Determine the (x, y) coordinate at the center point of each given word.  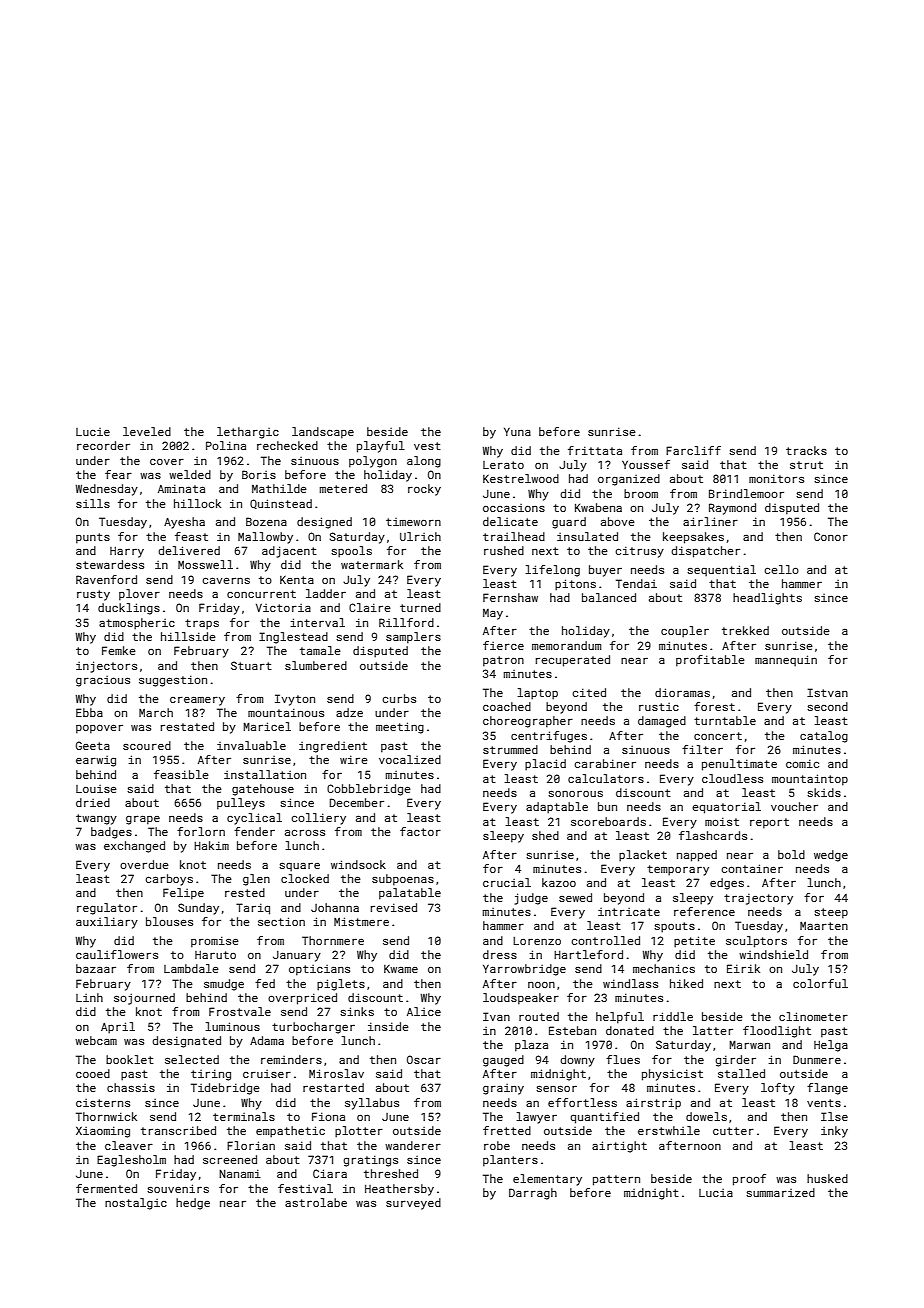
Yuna (517, 431)
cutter (733, 1131)
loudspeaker (521, 999)
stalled (741, 1073)
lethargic (248, 433)
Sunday (198, 909)
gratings (370, 1161)
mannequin (786, 661)
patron (503, 661)
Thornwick (106, 1116)
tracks (806, 450)
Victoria (283, 608)
